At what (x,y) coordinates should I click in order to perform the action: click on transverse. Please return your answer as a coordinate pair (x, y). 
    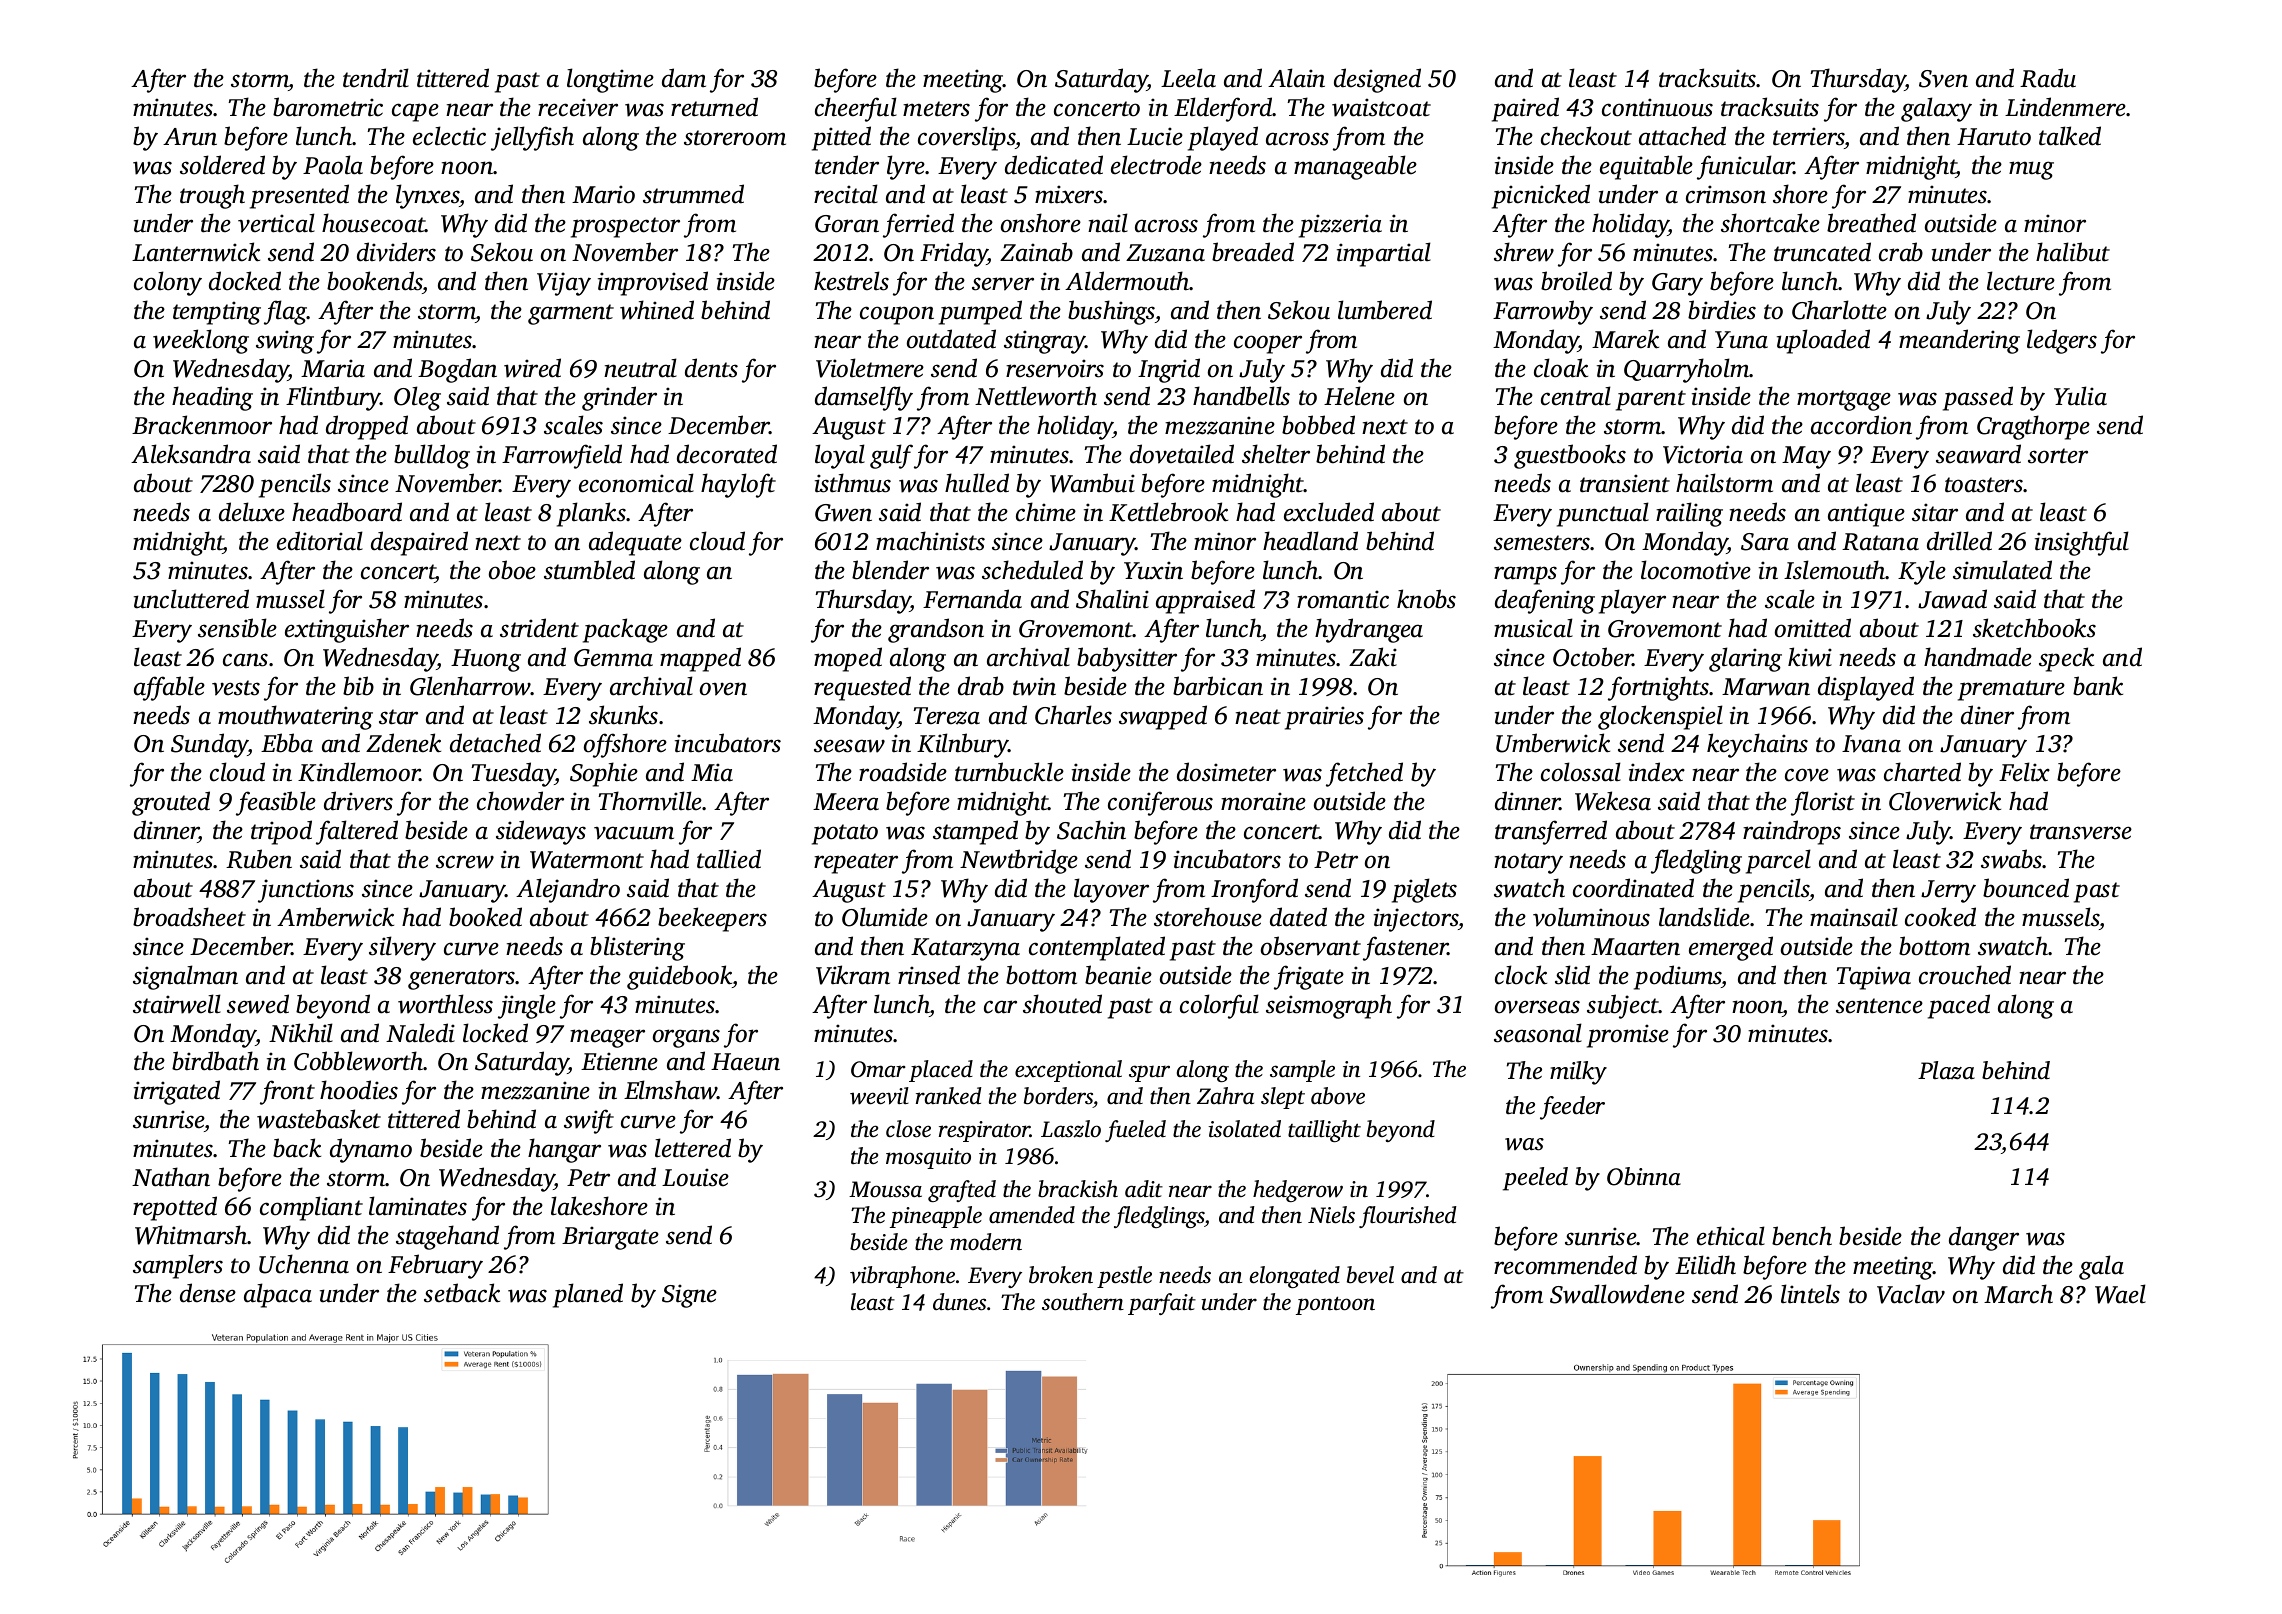
    Looking at the image, I should click on (2081, 832).
